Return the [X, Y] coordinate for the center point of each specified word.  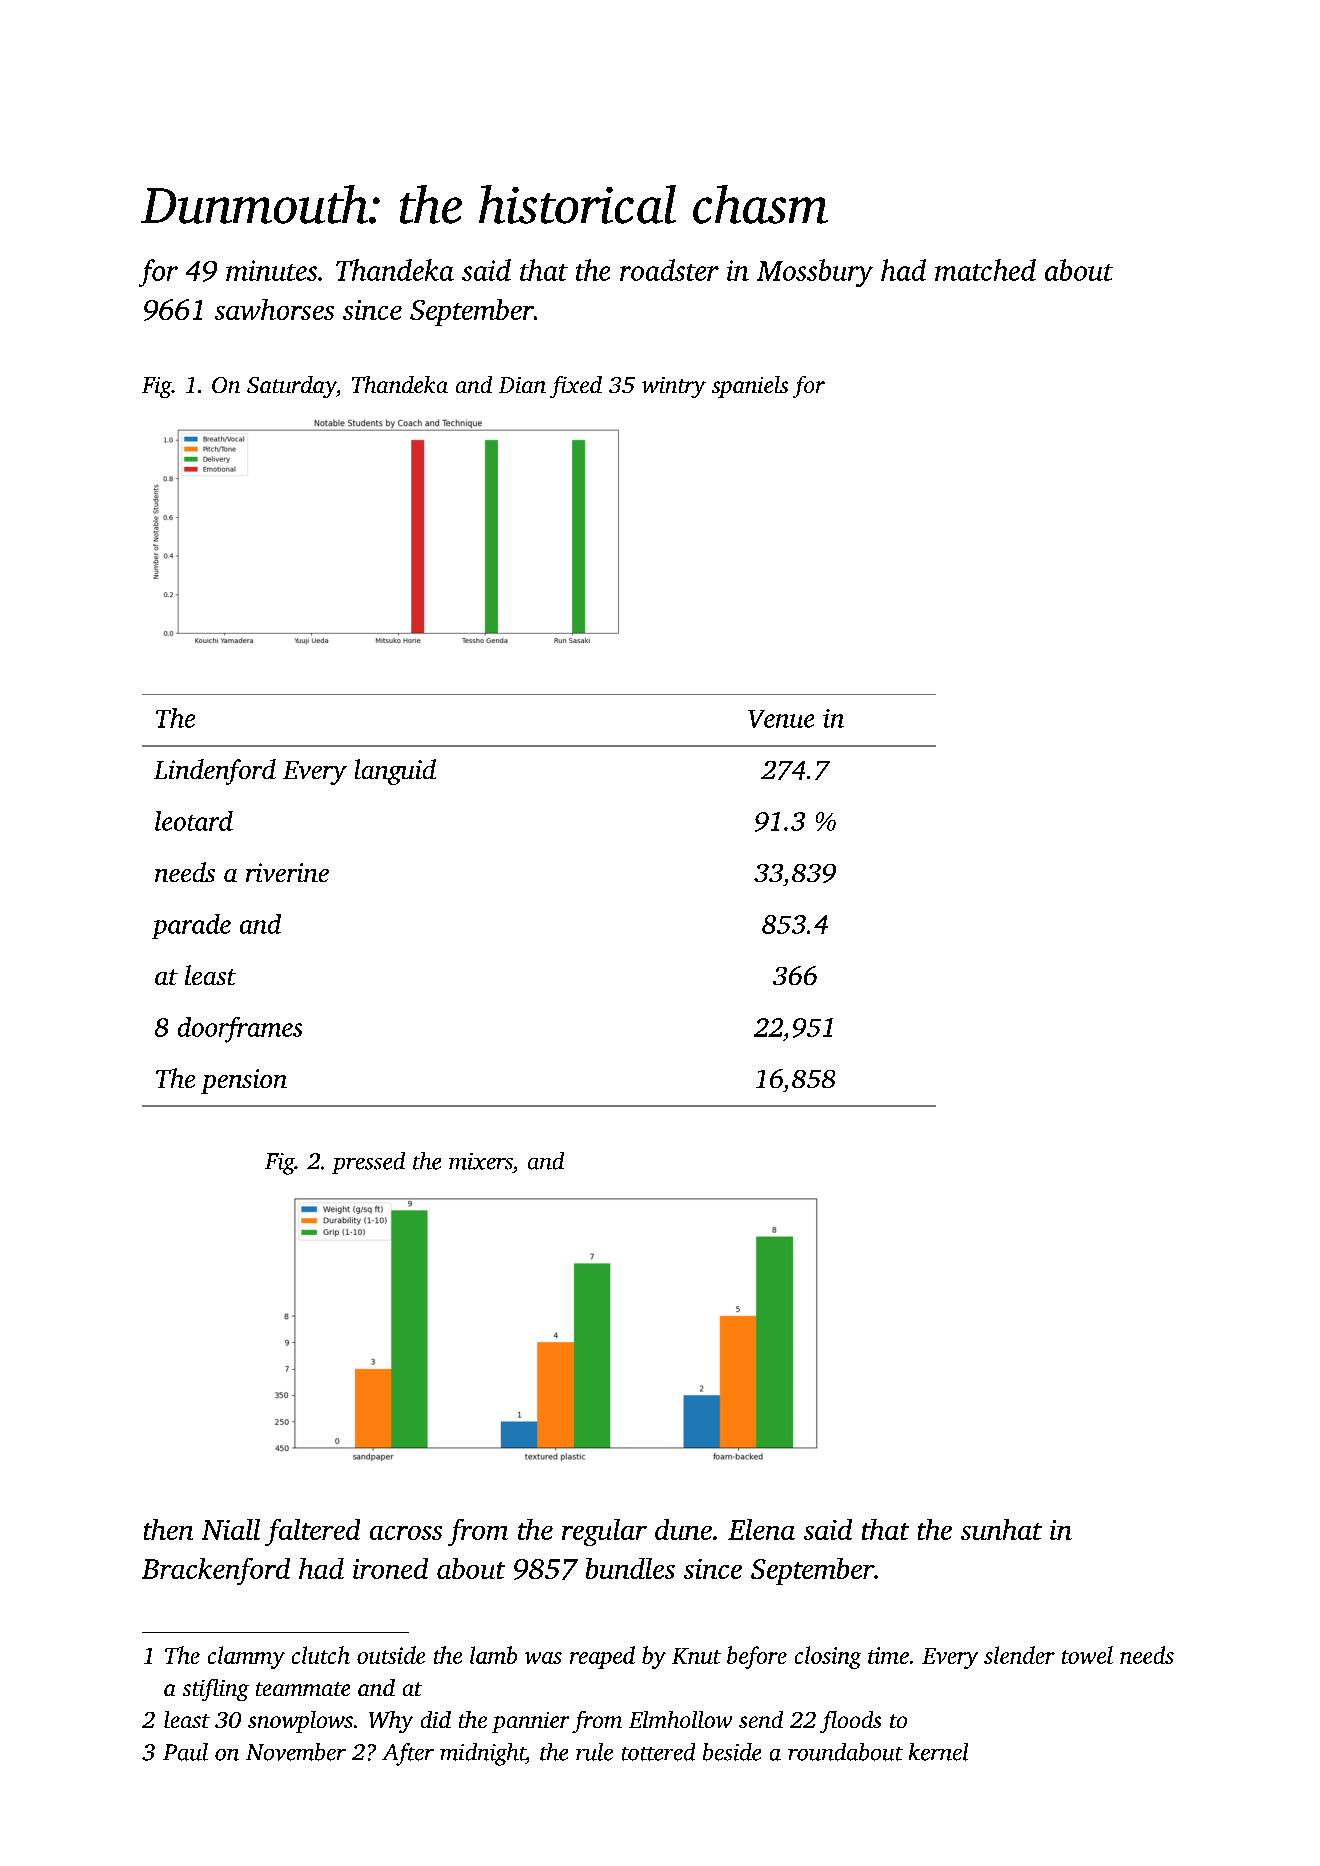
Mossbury [815, 273]
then [168, 1529]
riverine [287, 872]
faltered [312, 1532]
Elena [761, 1529]
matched [985, 270]
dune [683, 1529]
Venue [781, 719]
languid [395, 772]
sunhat [1001, 1529]
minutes [271, 270]
